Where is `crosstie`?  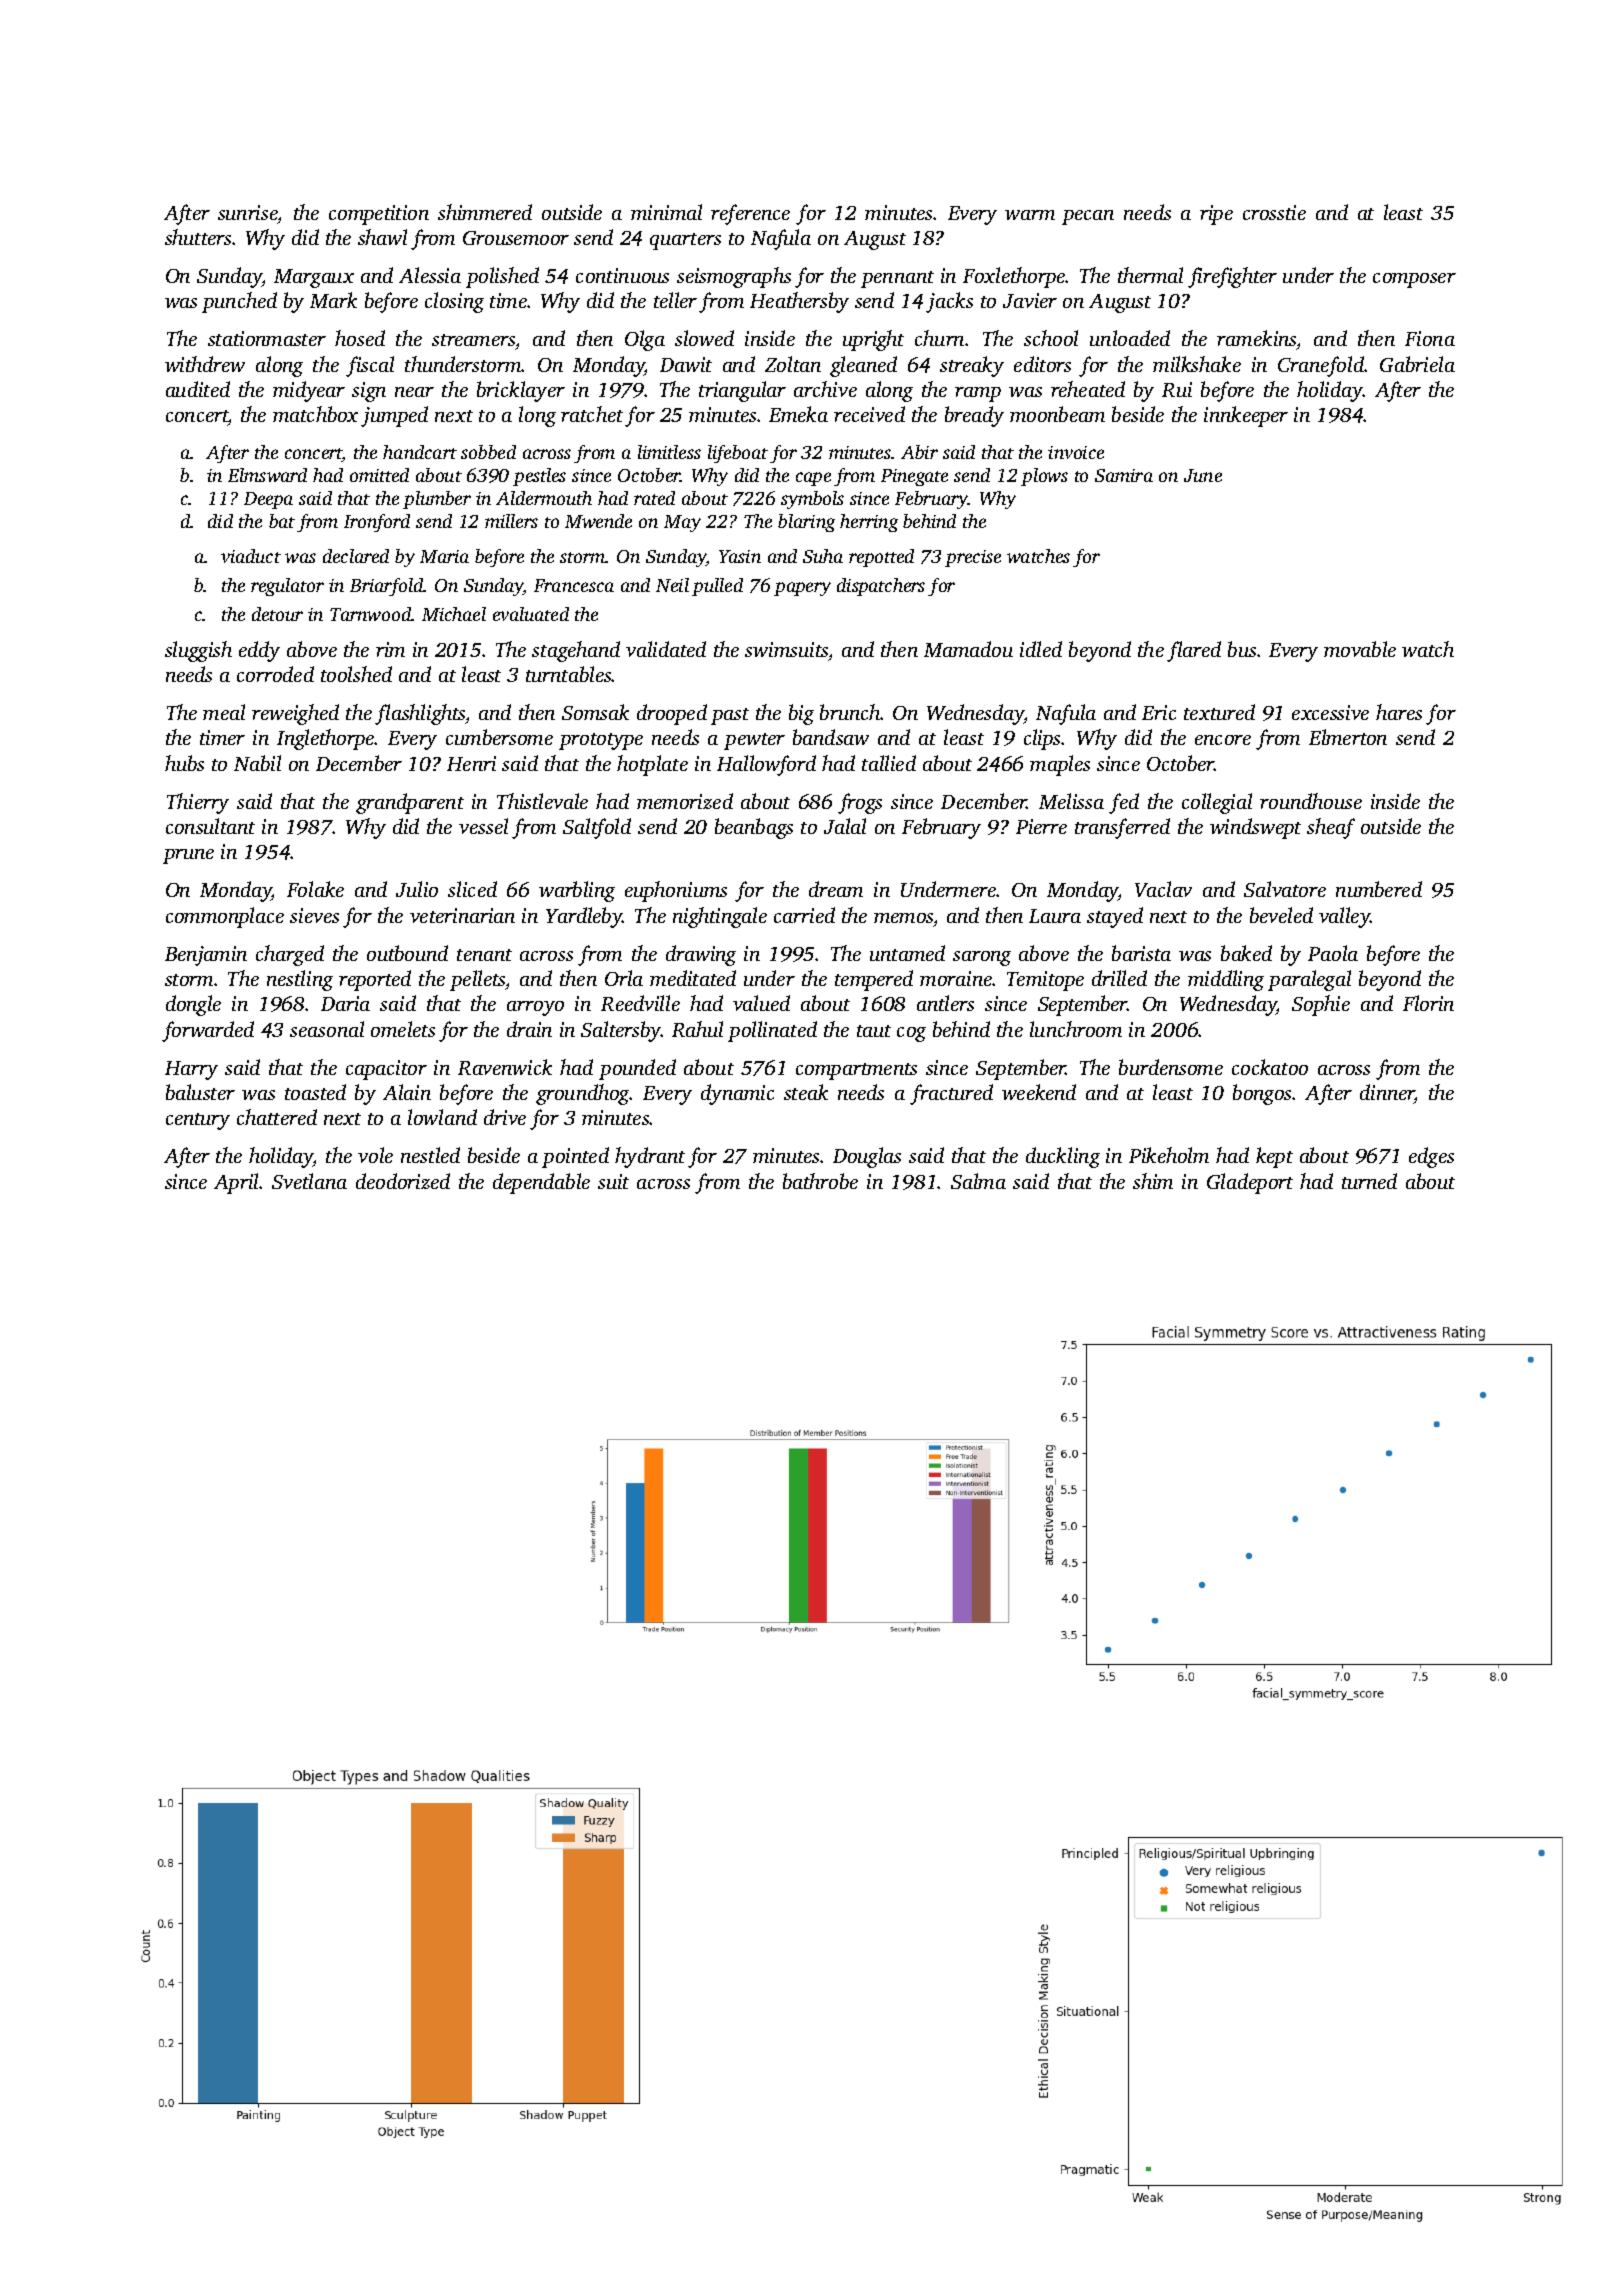 crosstie is located at coordinates (1274, 212).
